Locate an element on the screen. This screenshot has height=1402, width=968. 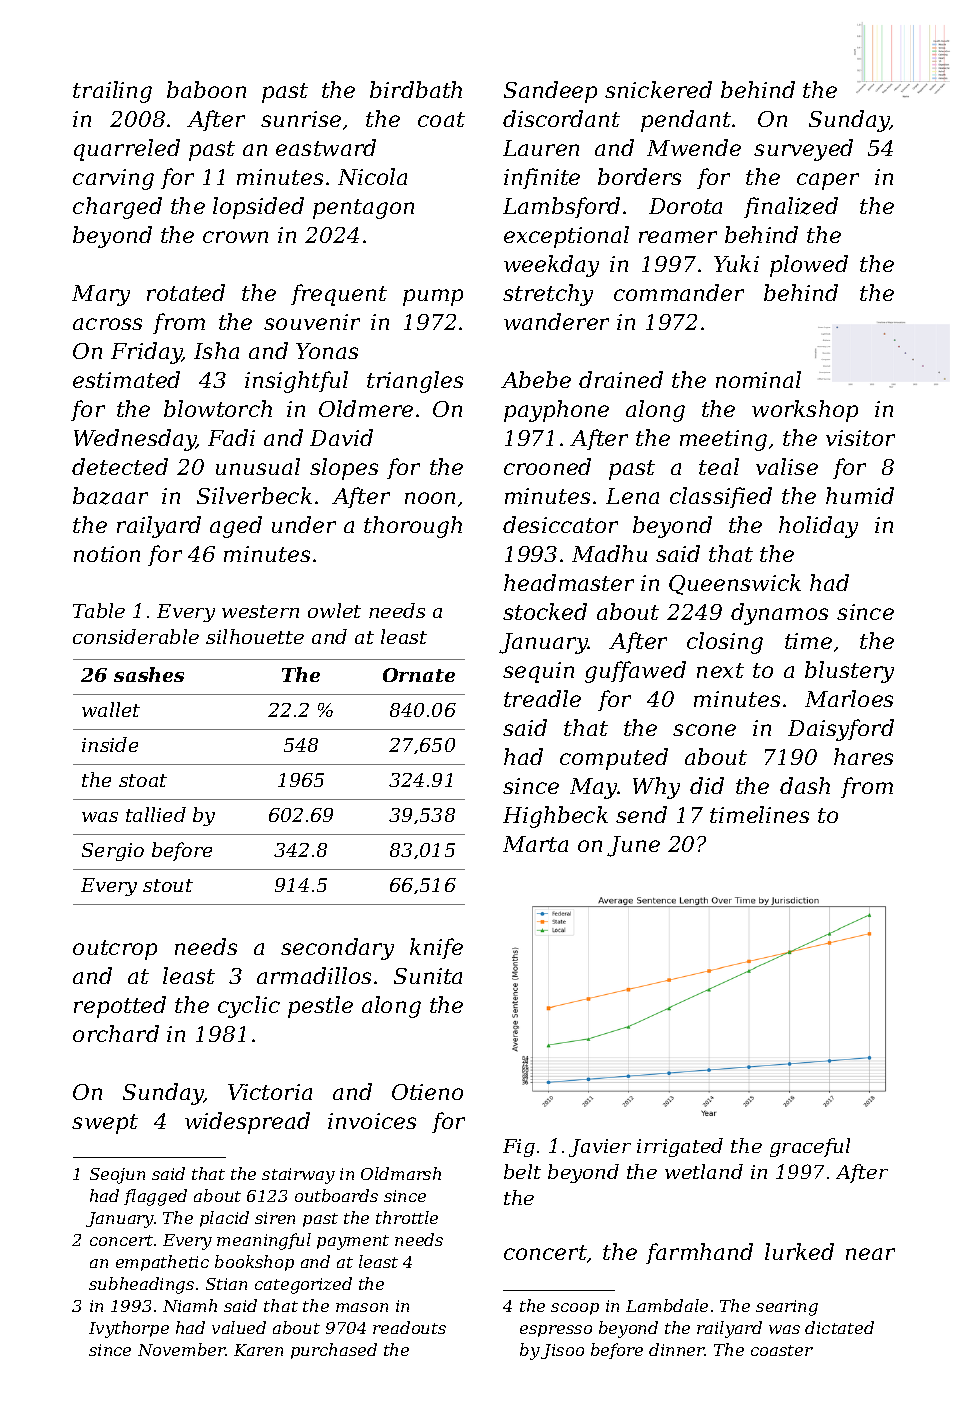
outcrop is located at coordinates (115, 950).
